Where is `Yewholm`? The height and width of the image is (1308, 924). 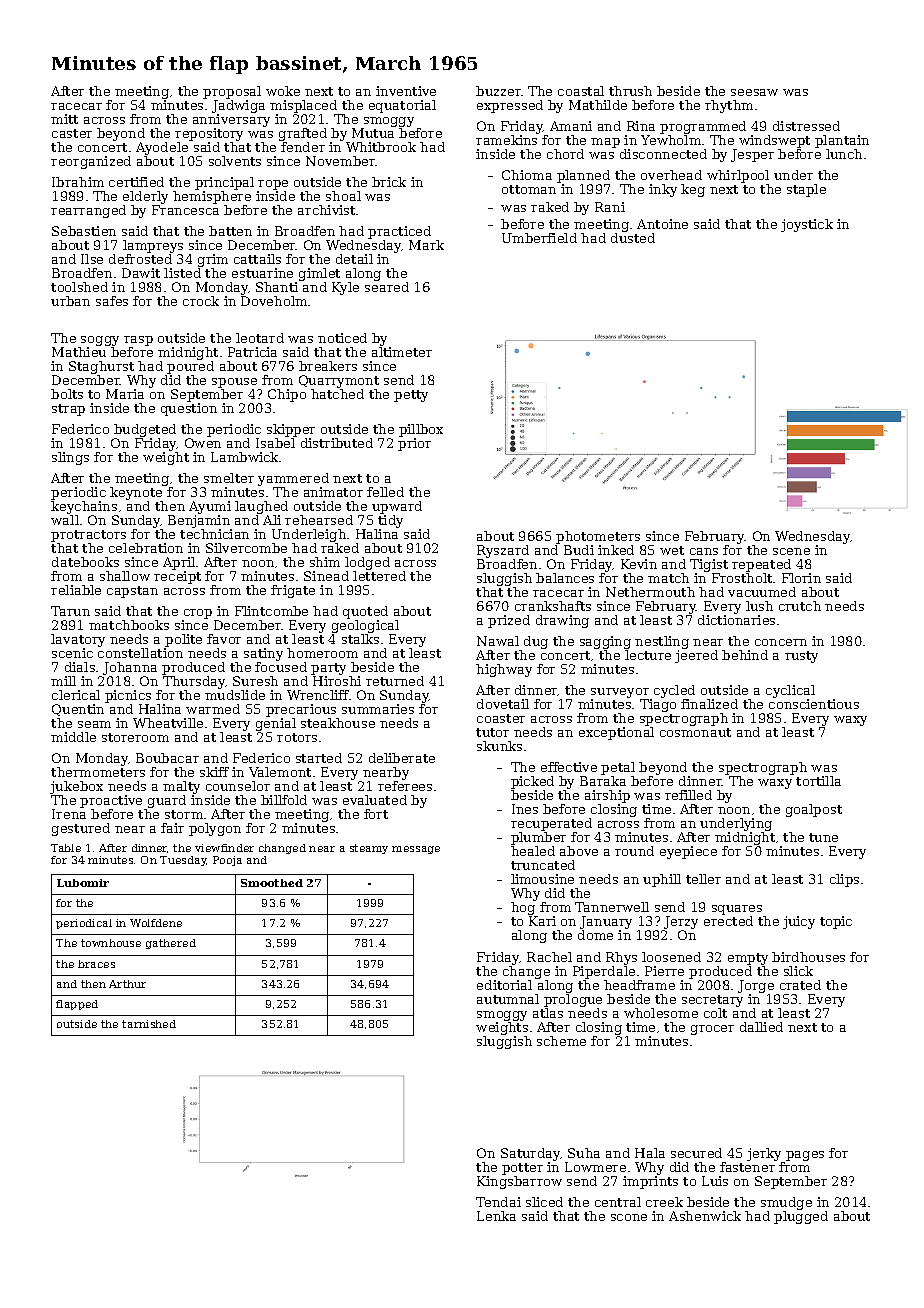
Yewholm is located at coordinates (671, 140).
